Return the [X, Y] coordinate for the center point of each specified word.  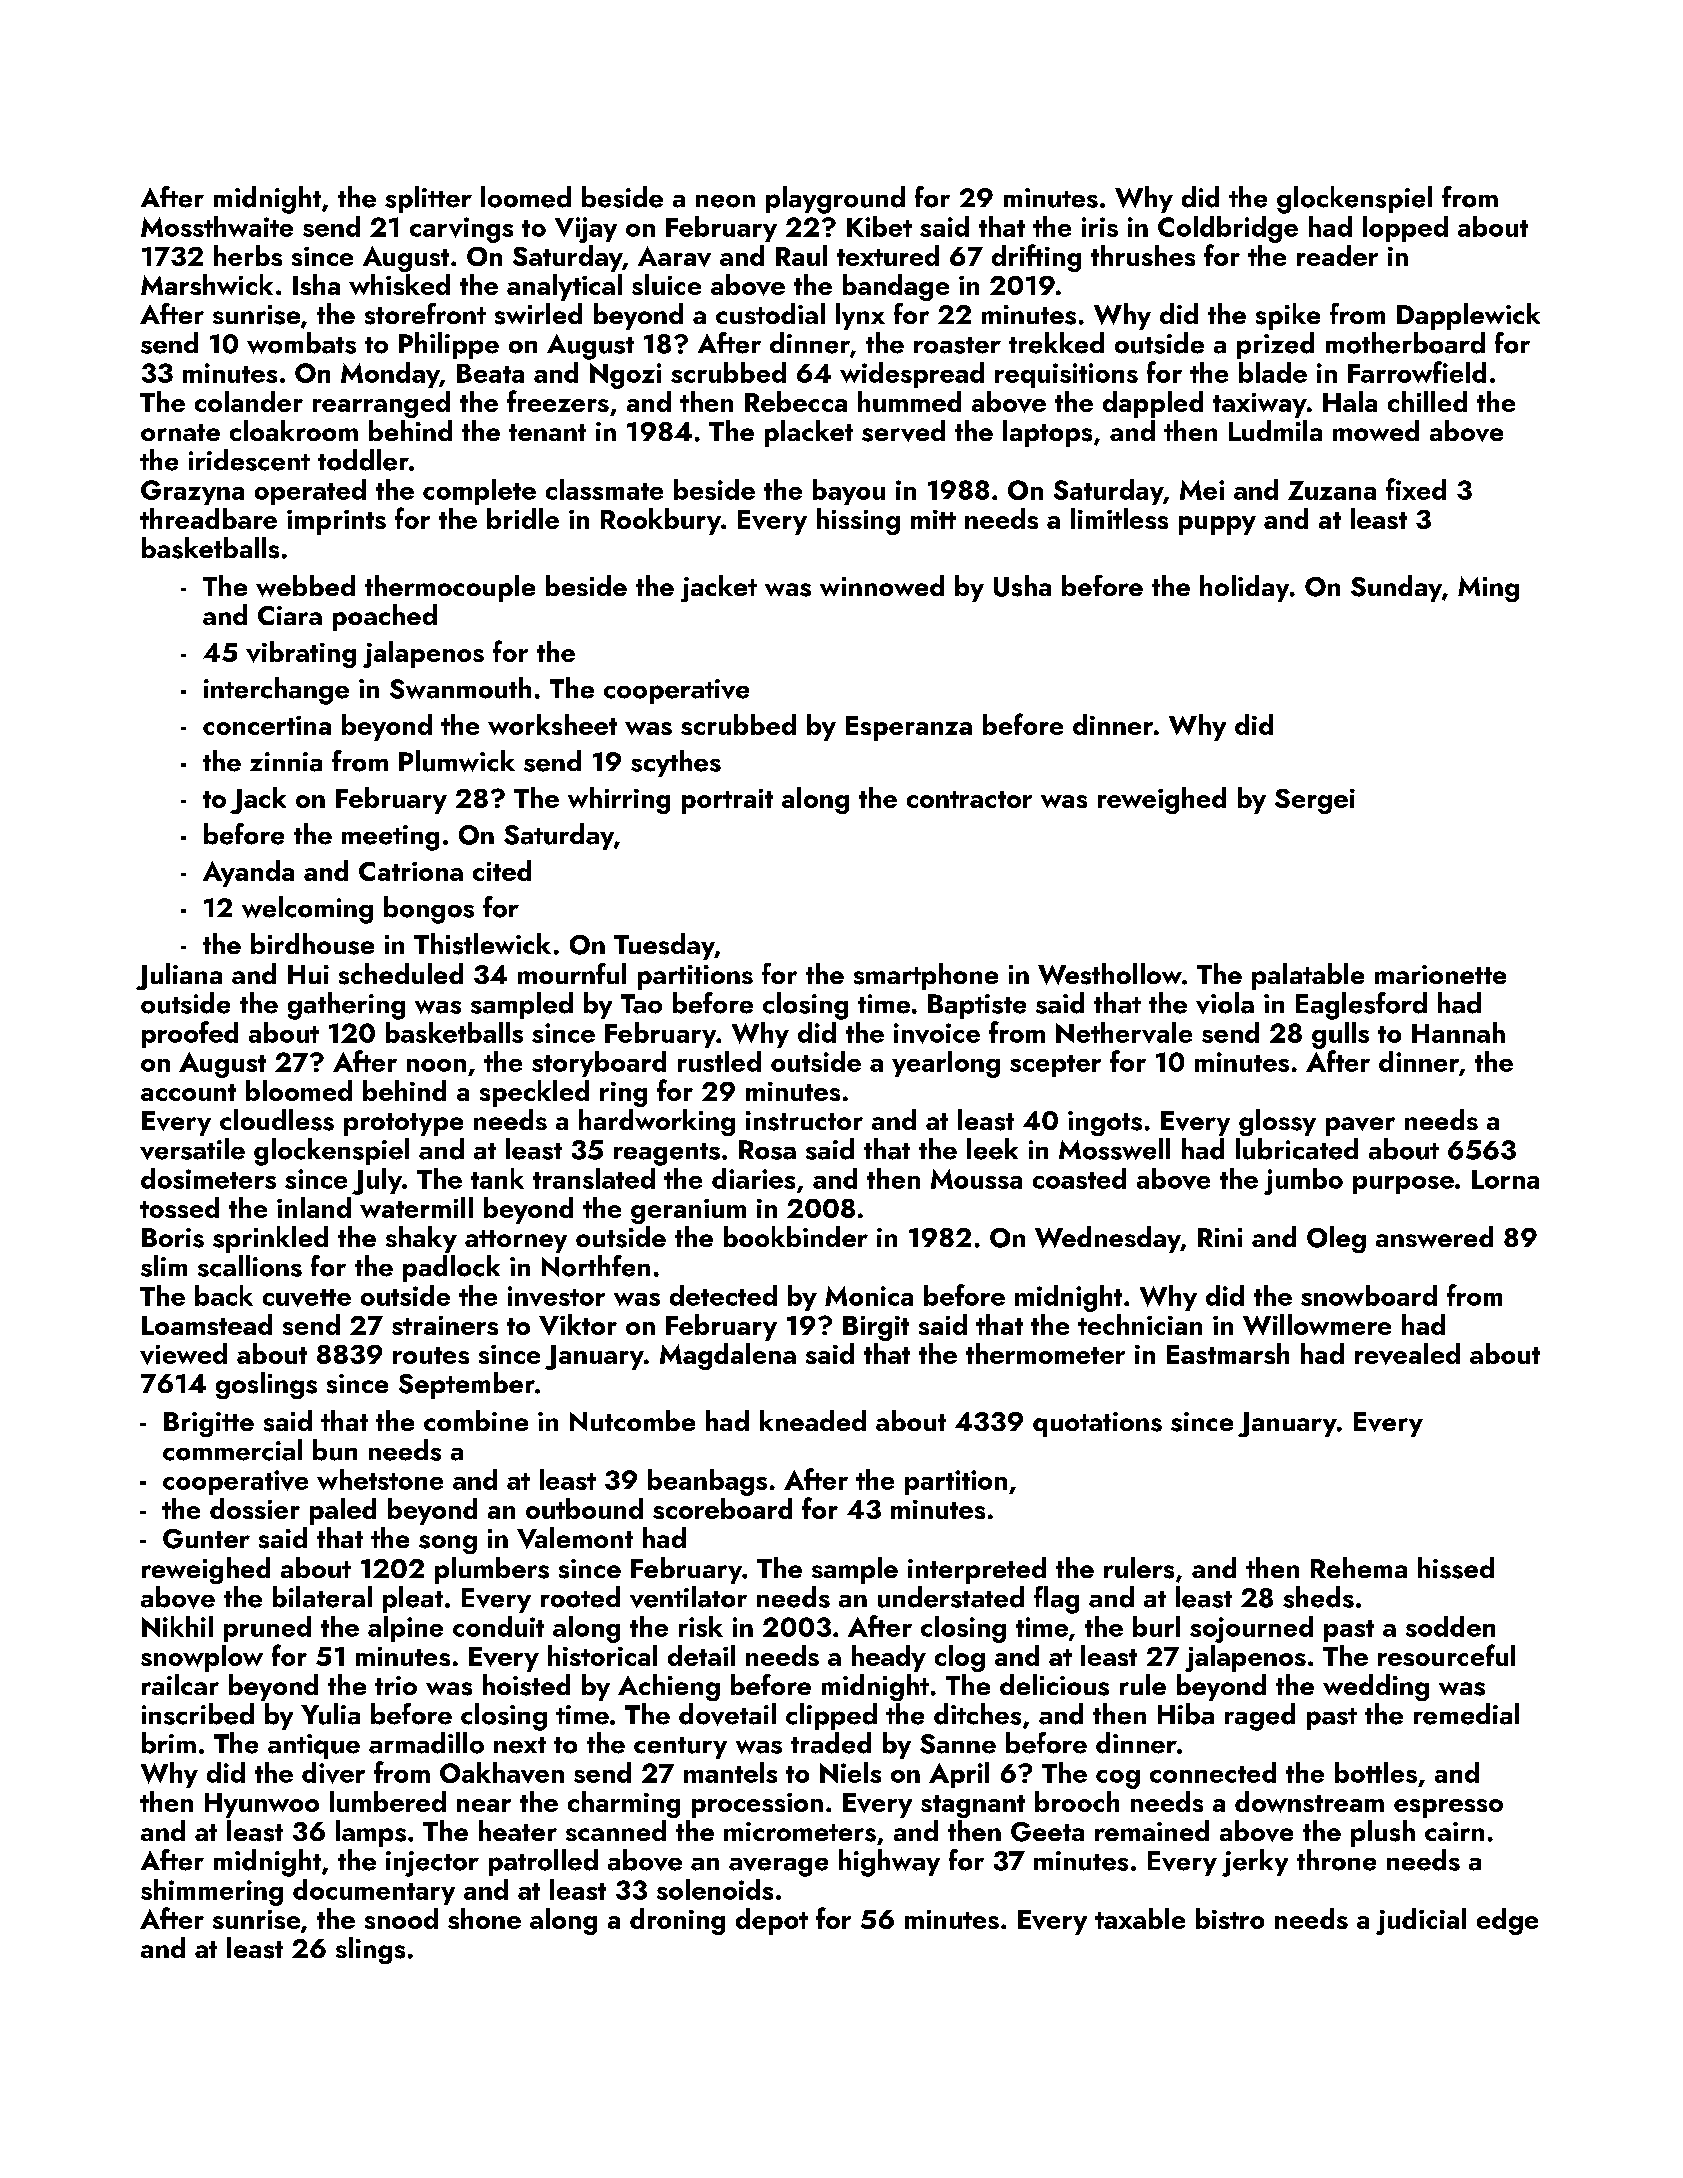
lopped [1405, 229]
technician [1140, 1324]
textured [888, 255]
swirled [538, 314]
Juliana [179, 976]
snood [401, 1918]
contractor [969, 799]
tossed [179, 1207]
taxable [1140, 1918]
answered [1434, 1237]
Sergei [1315, 801]
